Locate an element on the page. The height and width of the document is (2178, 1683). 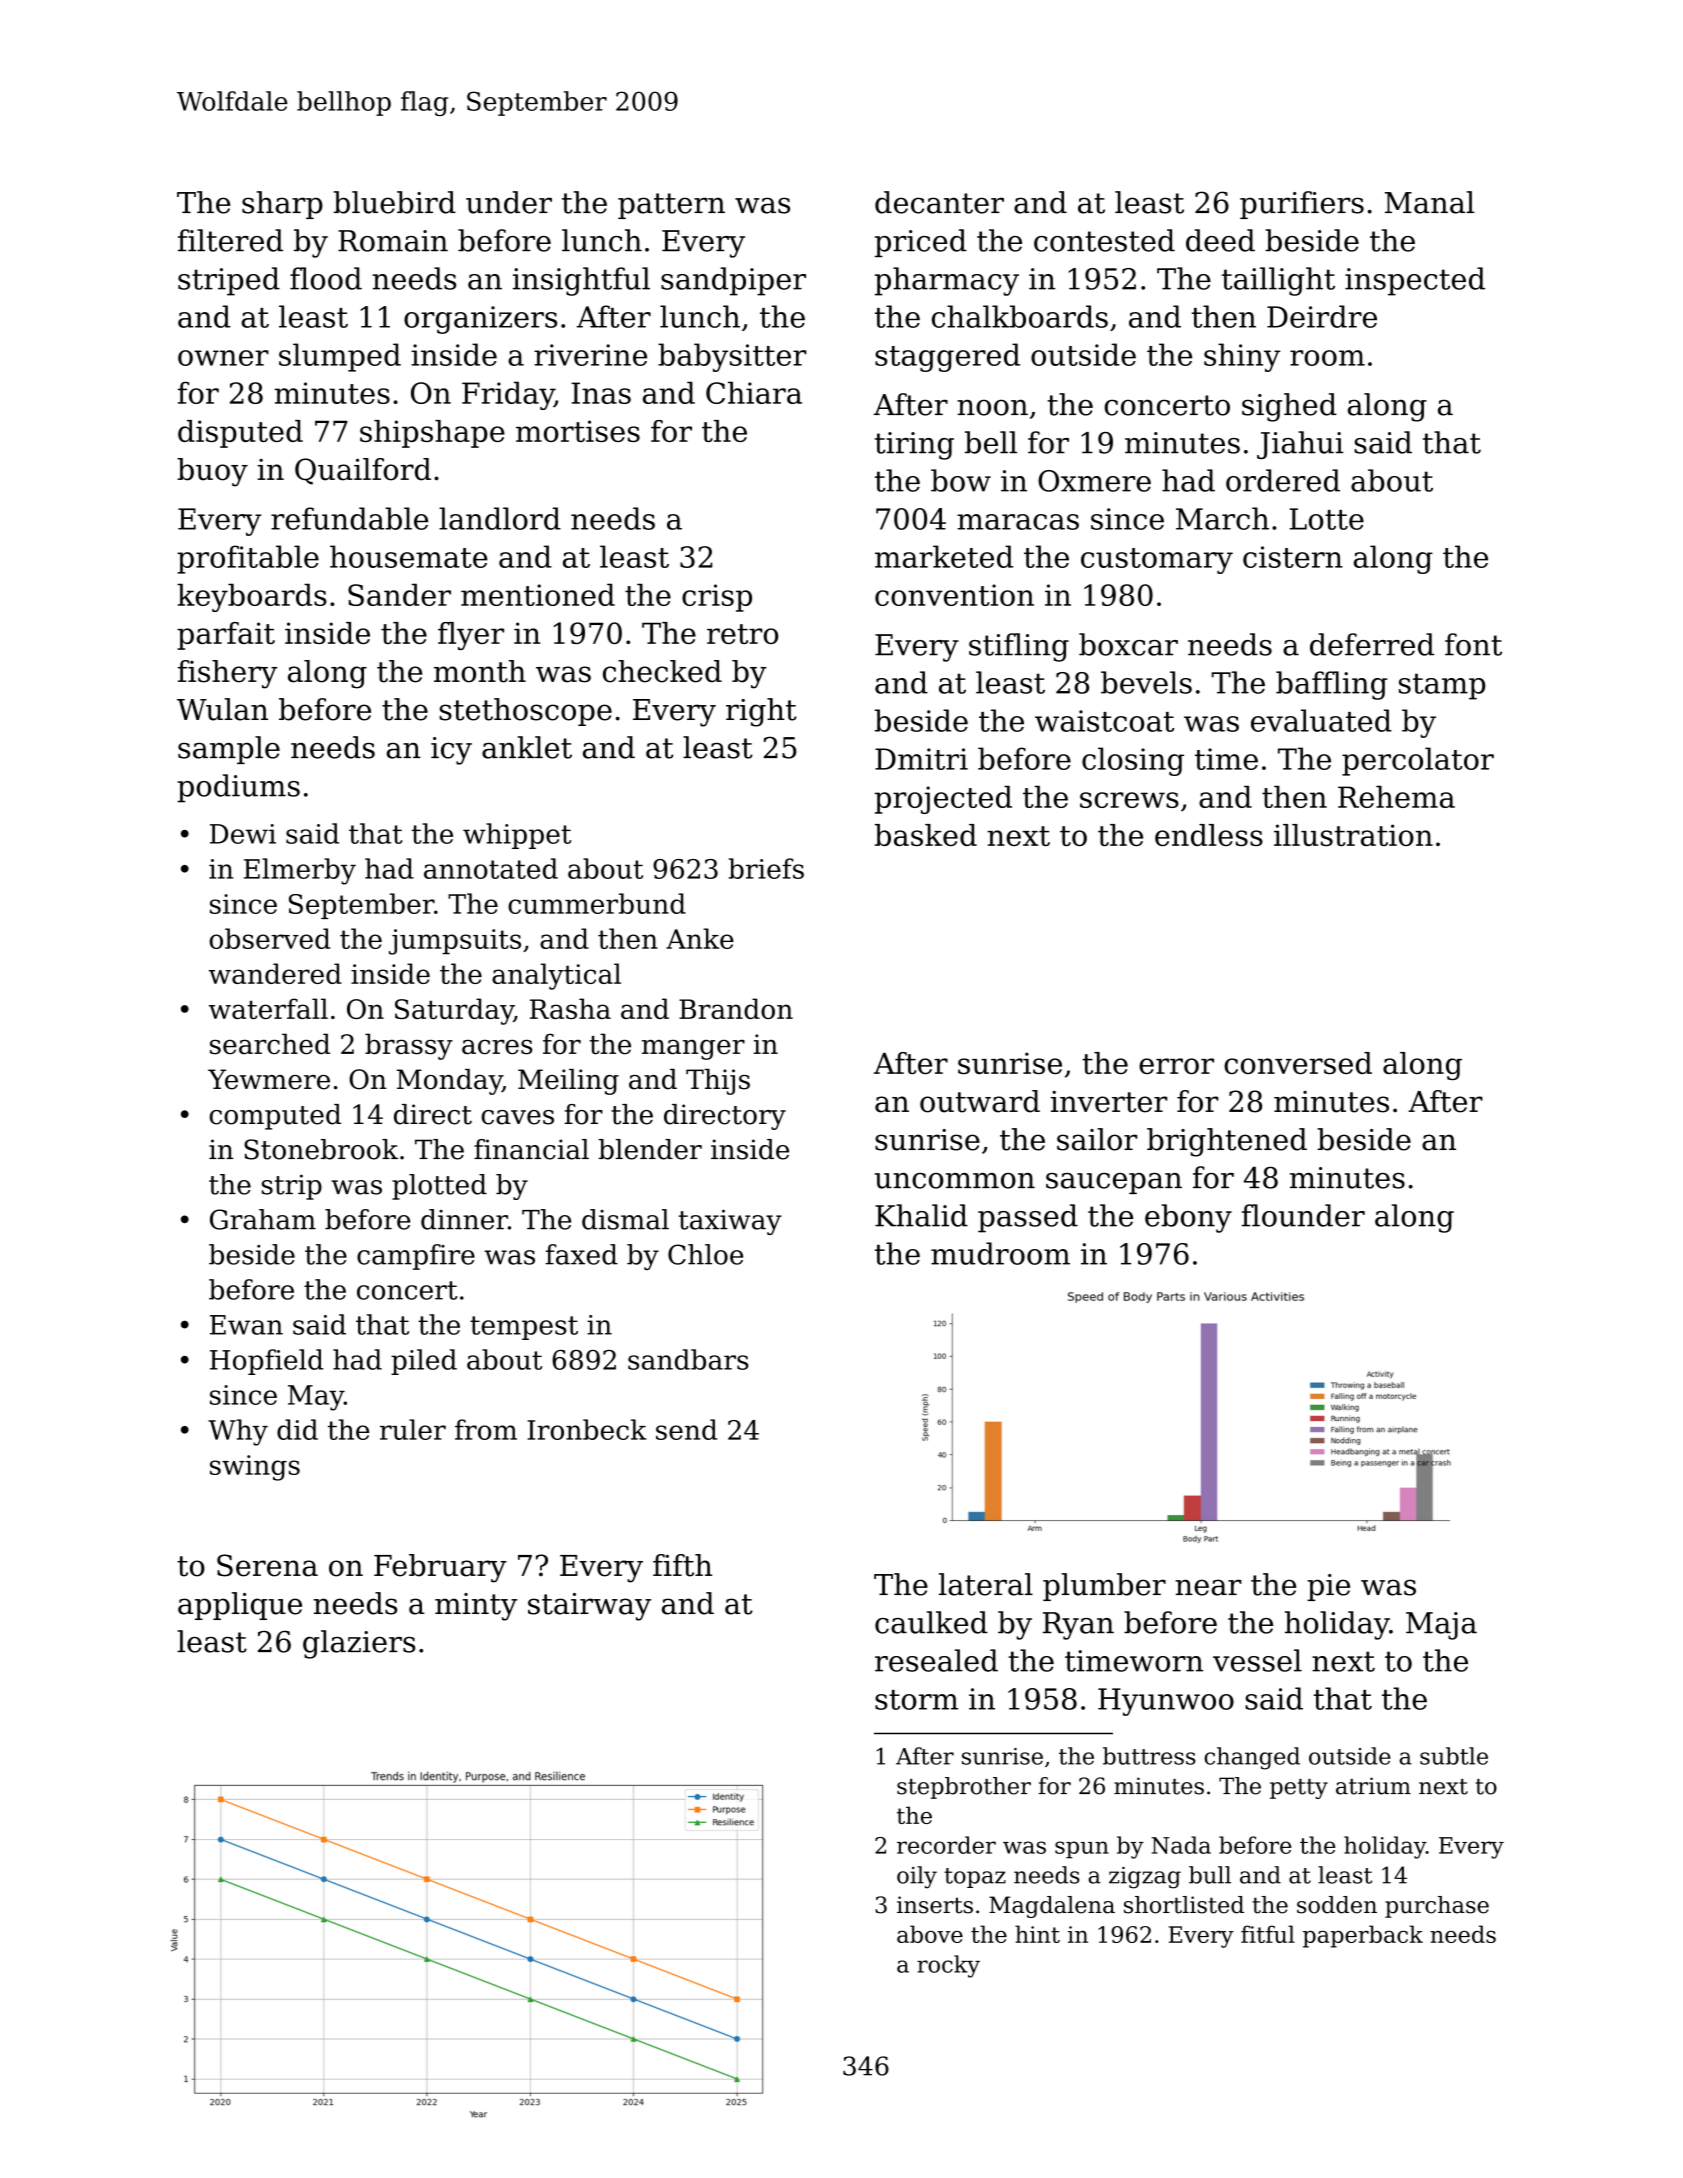
stifling is located at coordinates (1019, 647).
